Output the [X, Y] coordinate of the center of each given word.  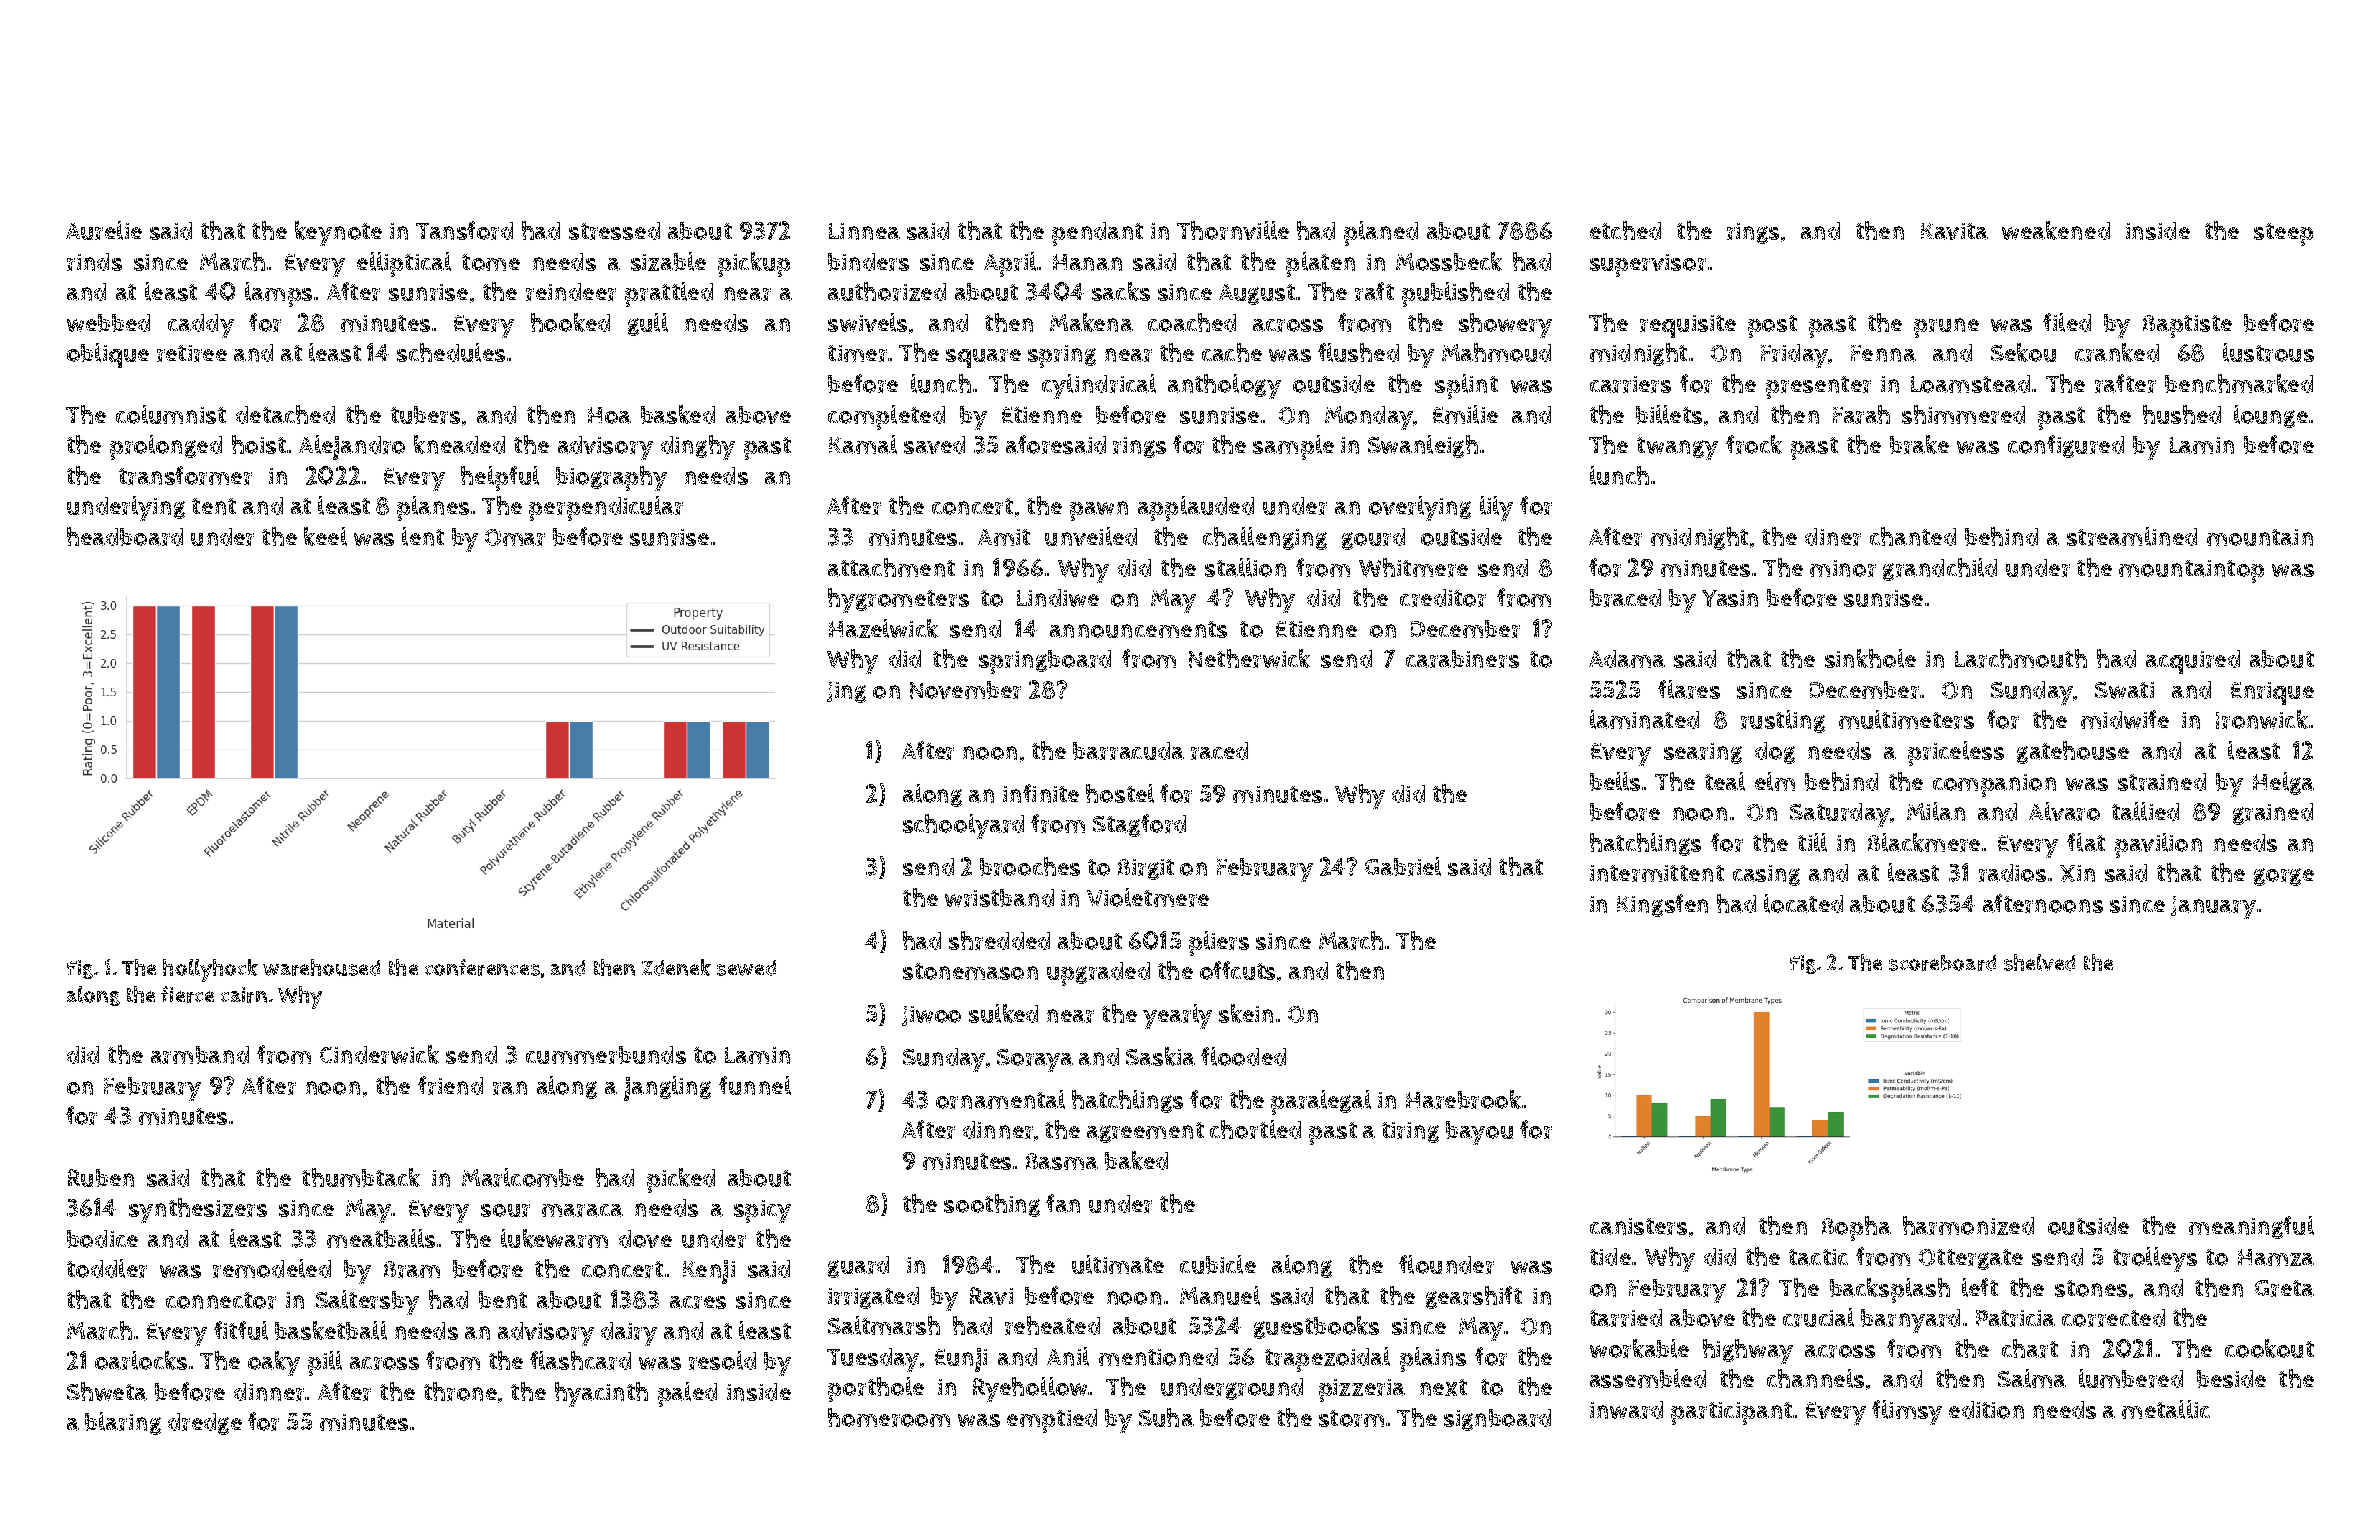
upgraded [1098, 974]
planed [1381, 233]
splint [1466, 386]
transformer [185, 475]
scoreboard [1942, 963]
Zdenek [676, 967]
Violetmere [1148, 897]
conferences [482, 967]
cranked [2117, 352]
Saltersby [367, 1302]
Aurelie [104, 230]
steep [2283, 234]
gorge [2284, 877]
